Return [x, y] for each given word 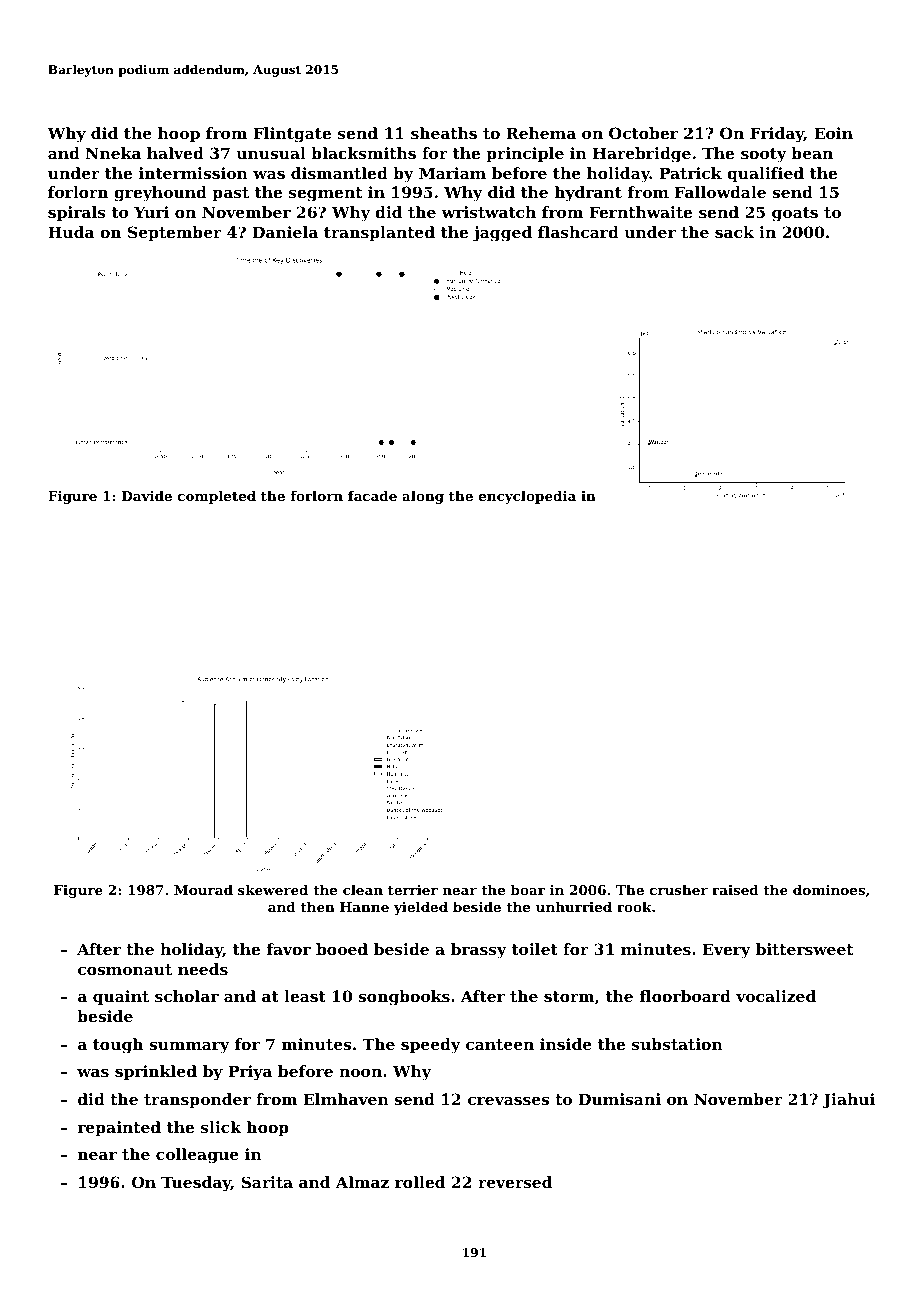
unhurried [574, 906]
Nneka [113, 153]
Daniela [285, 232]
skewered [273, 889]
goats [795, 214]
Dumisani [620, 1099]
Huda [71, 232]
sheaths [444, 133]
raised [735, 889]
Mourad [203, 889]
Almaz [362, 1182]
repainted [119, 1128]
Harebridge [642, 155]
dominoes [829, 889]
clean [363, 889]
